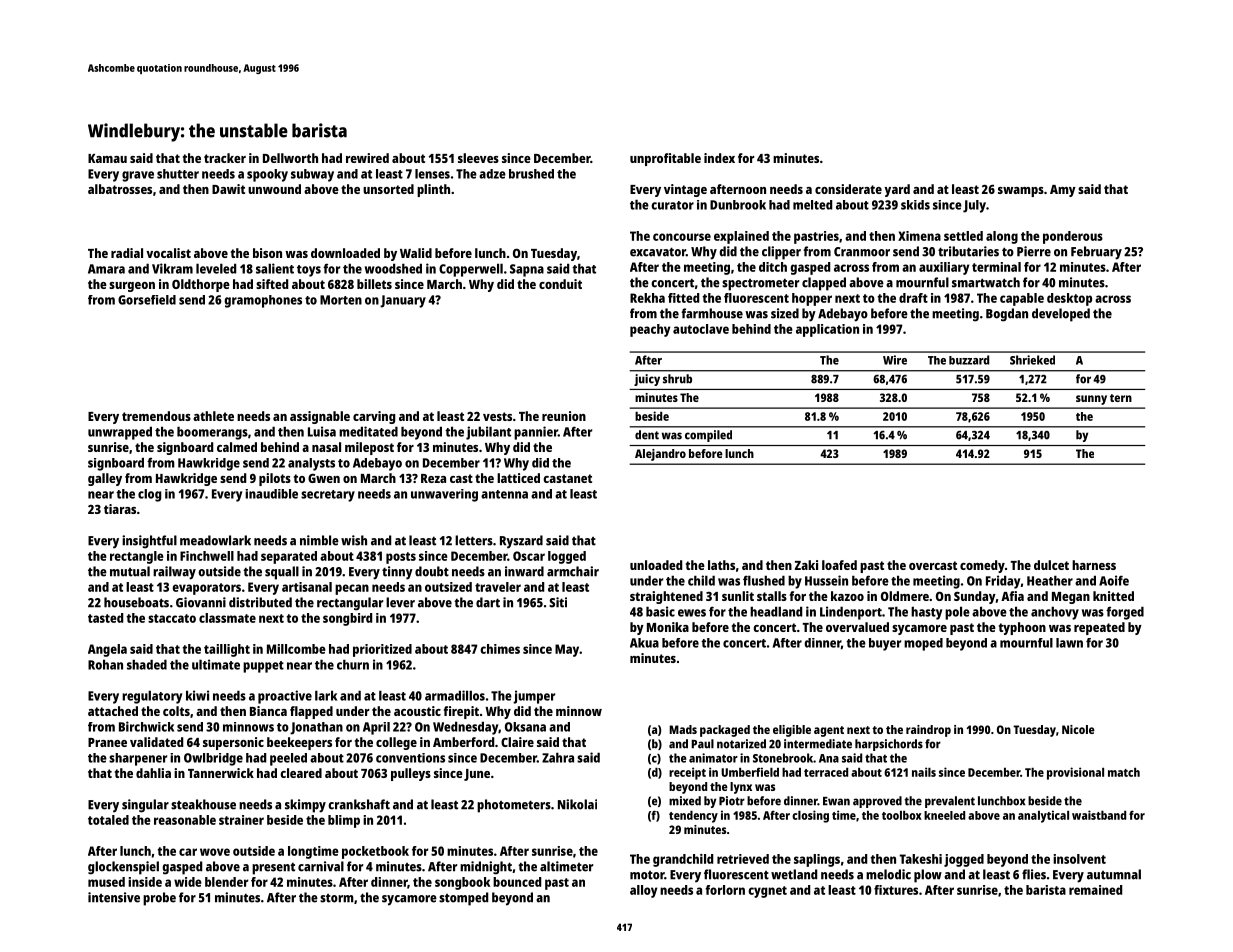  What do you see at coordinates (307, 587) in the document?
I see `artisanal` at bounding box center [307, 587].
